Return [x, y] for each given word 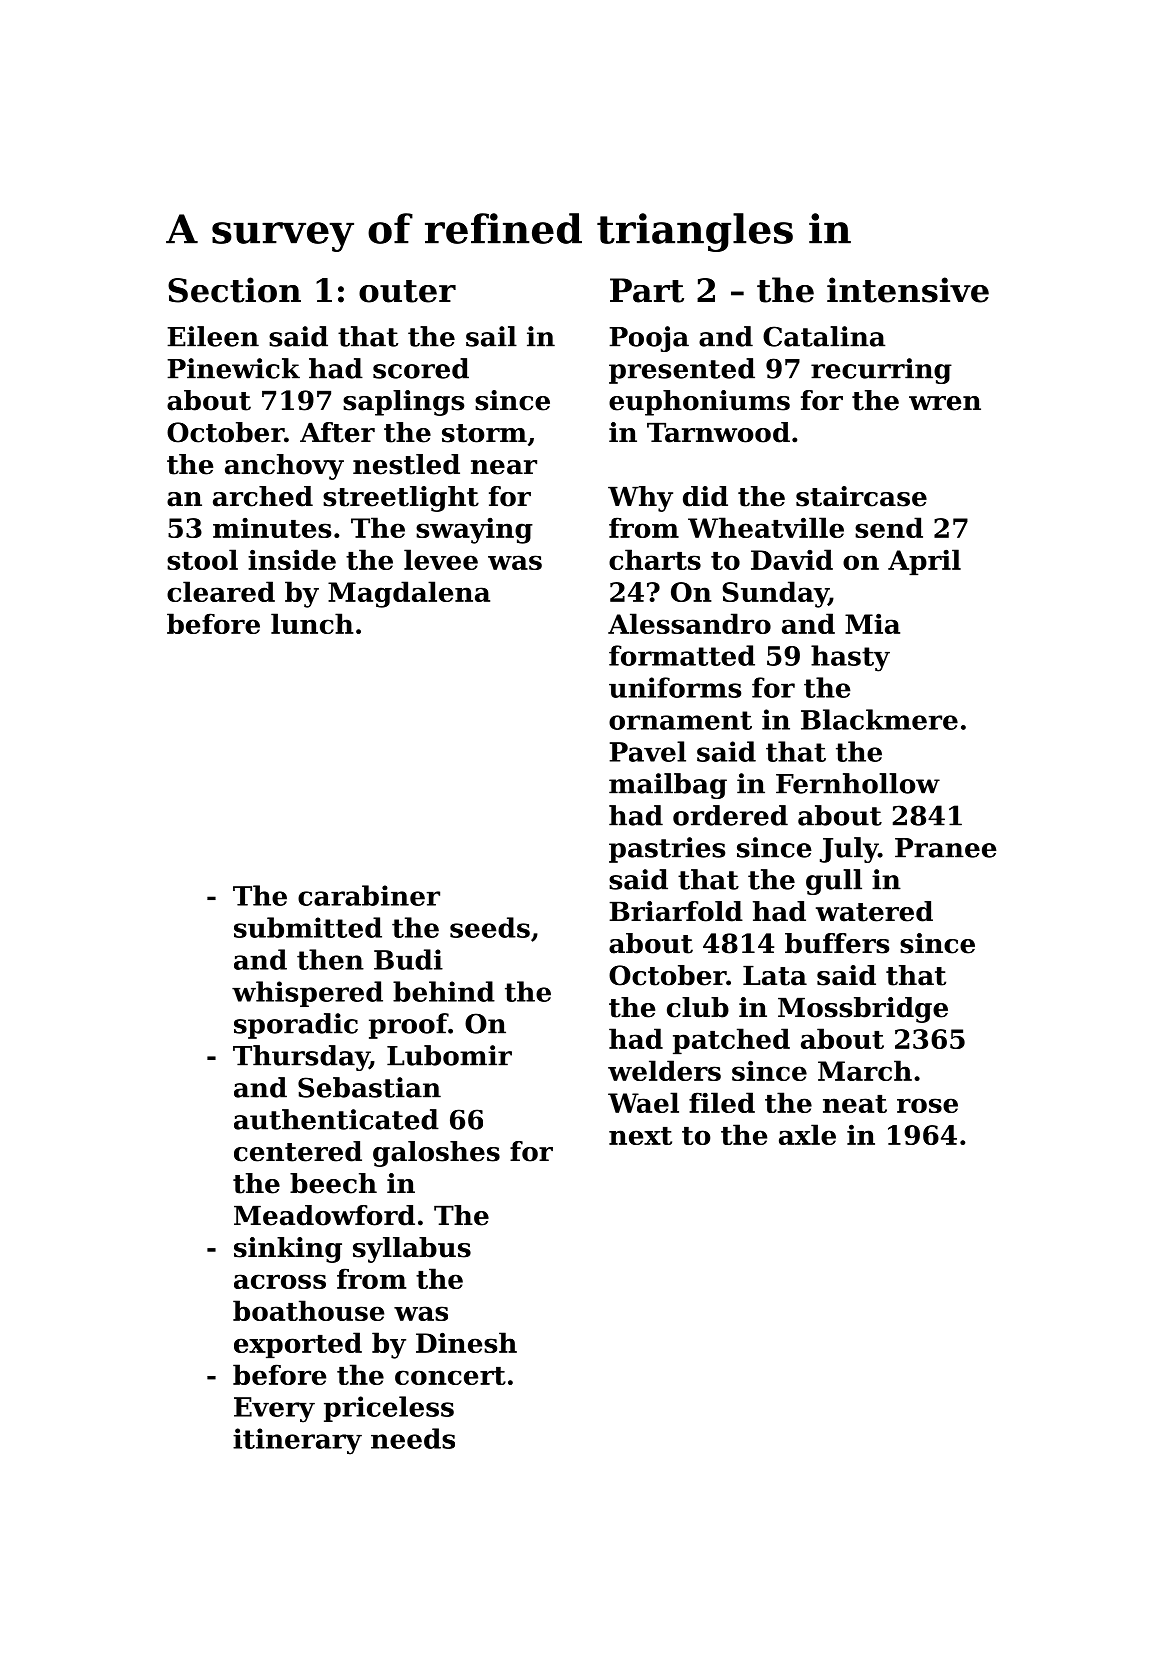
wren [945, 403]
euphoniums [699, 403]
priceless [389, 1409]
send [889, 527]
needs [413, 1438]
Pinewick [233, 368]
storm [484, 433]
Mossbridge [863, 1010]
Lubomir [449, 1055]
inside [292, 559]
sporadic [296, 1026]
